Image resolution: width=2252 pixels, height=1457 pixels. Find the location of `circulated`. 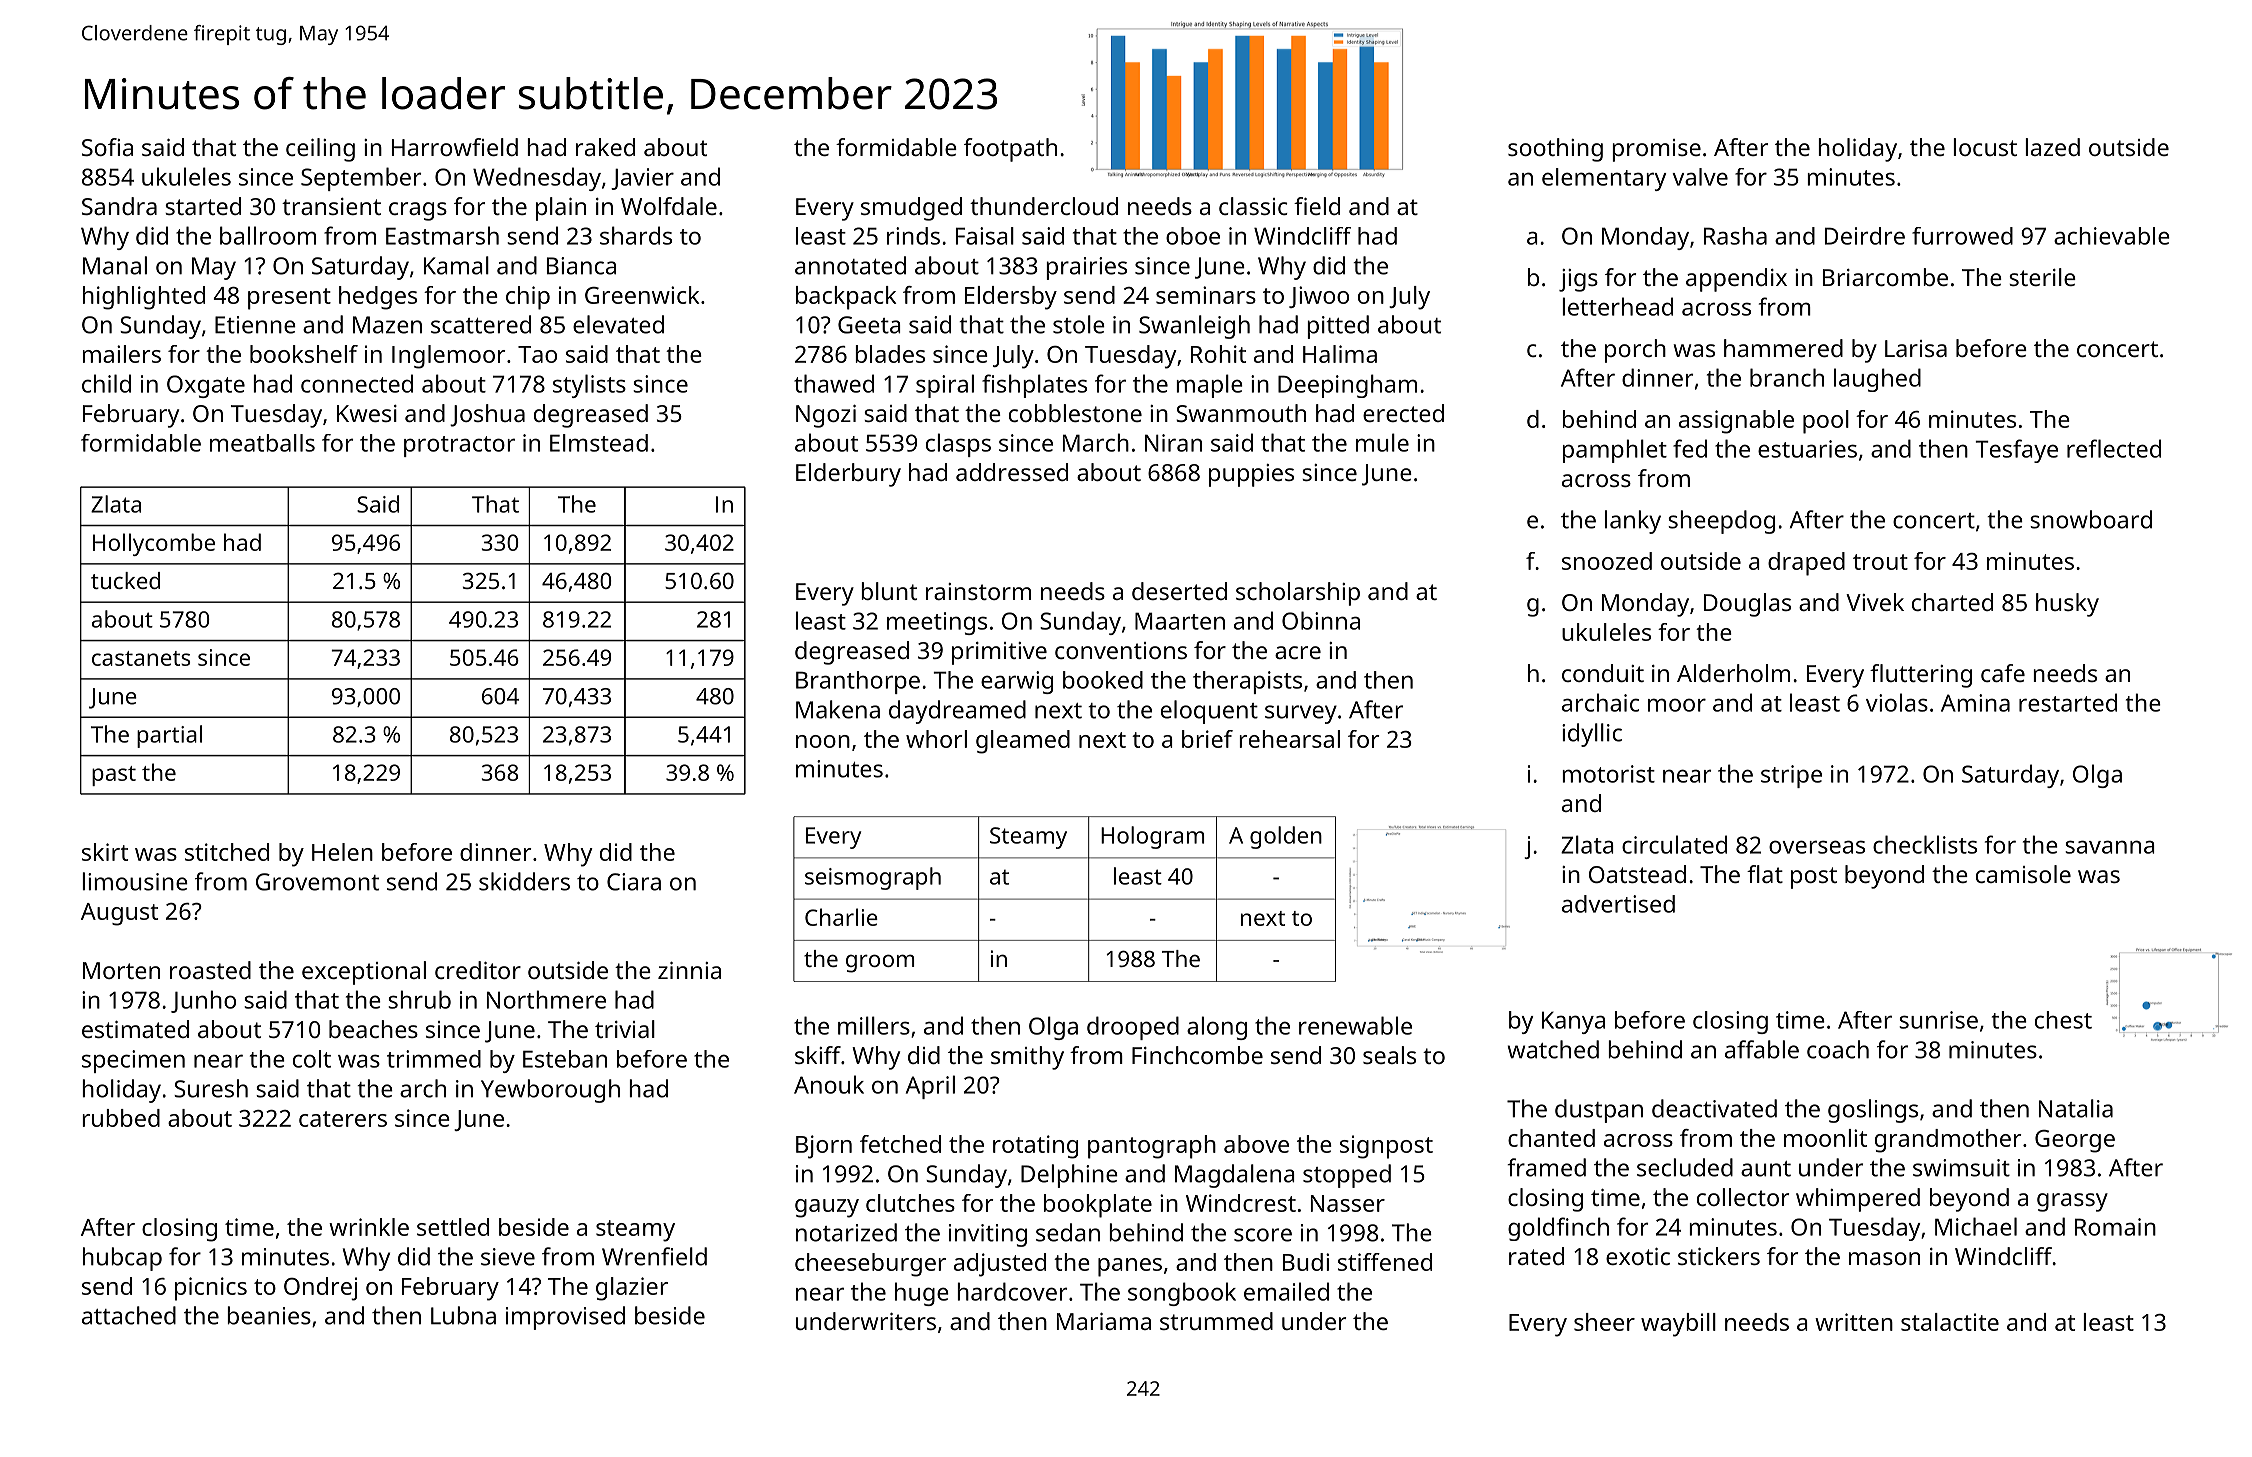

circulated is located at coordinates (1674, 844).
